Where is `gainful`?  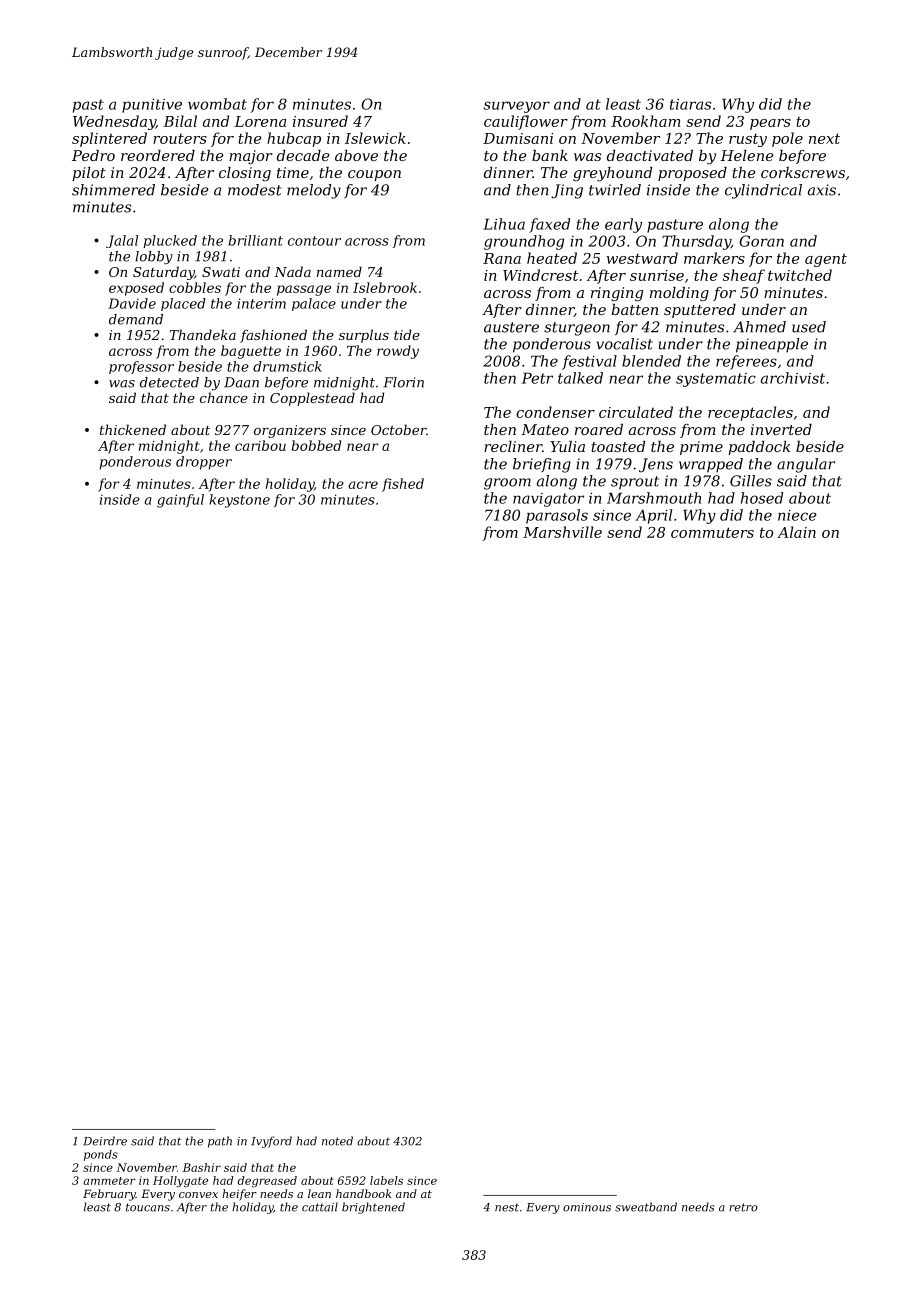 gainful is located at coordinates (180, 501).
